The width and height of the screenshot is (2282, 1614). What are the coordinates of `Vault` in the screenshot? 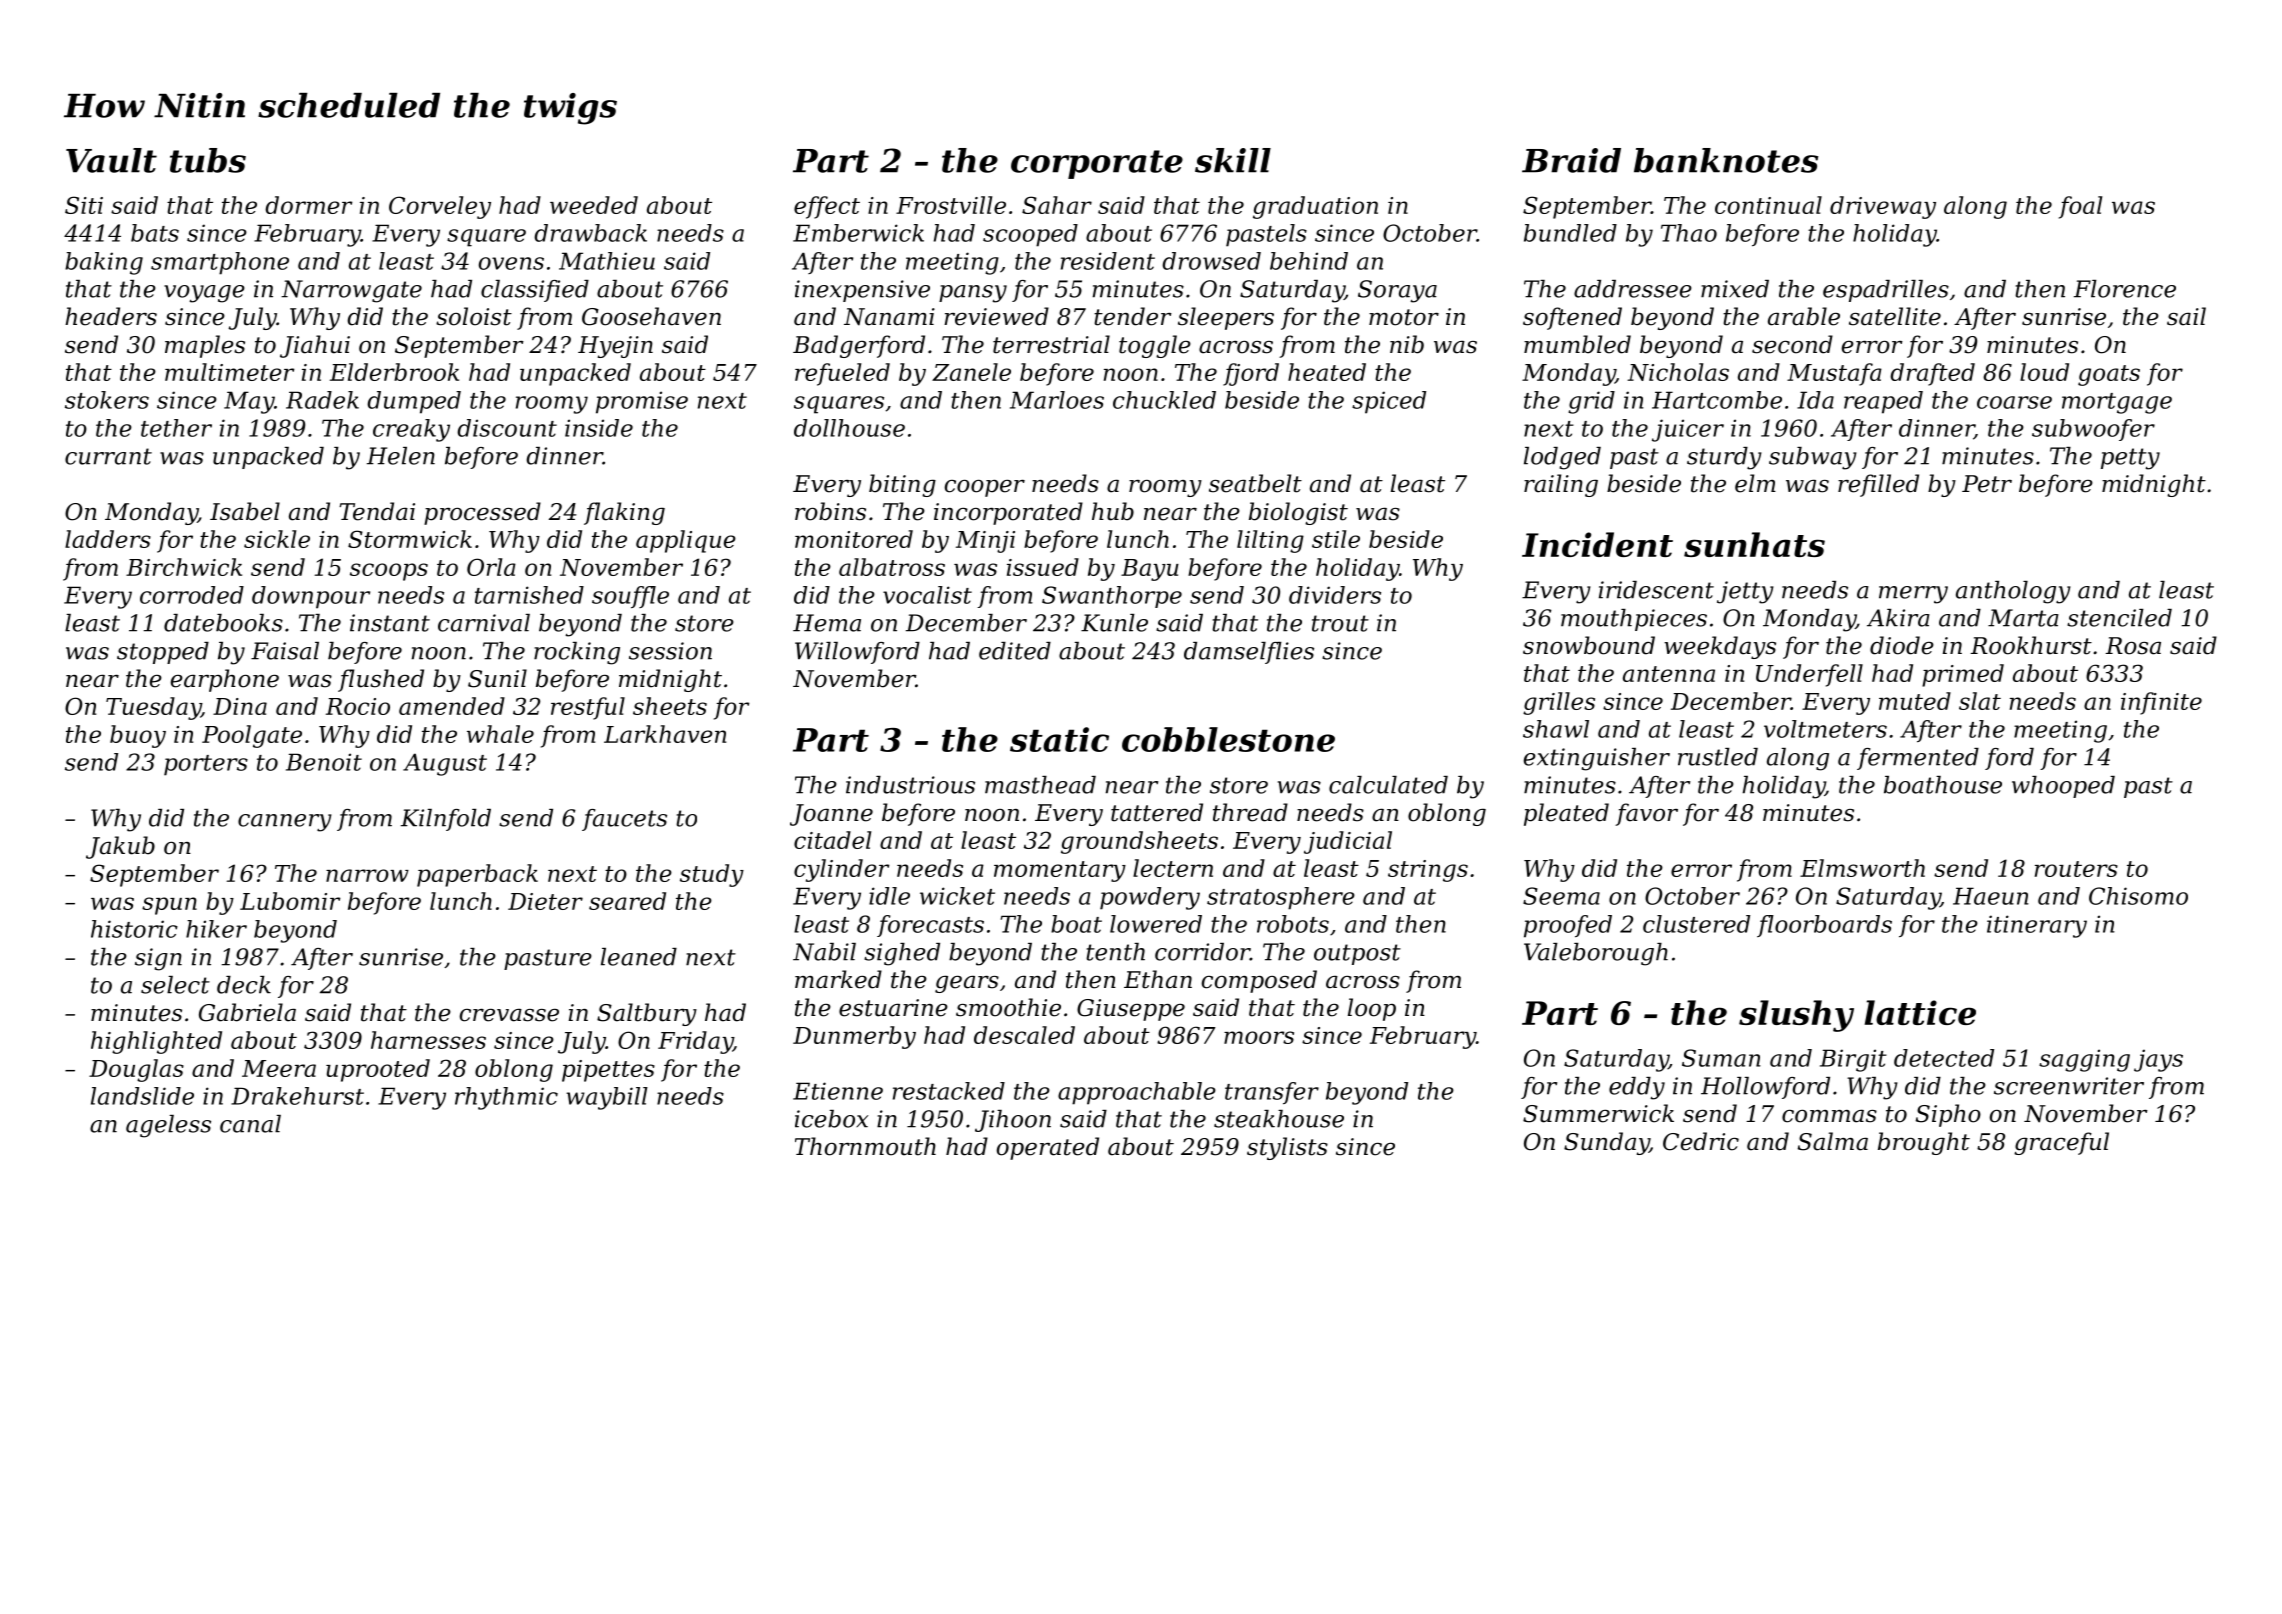 It's located at (111, 160).
